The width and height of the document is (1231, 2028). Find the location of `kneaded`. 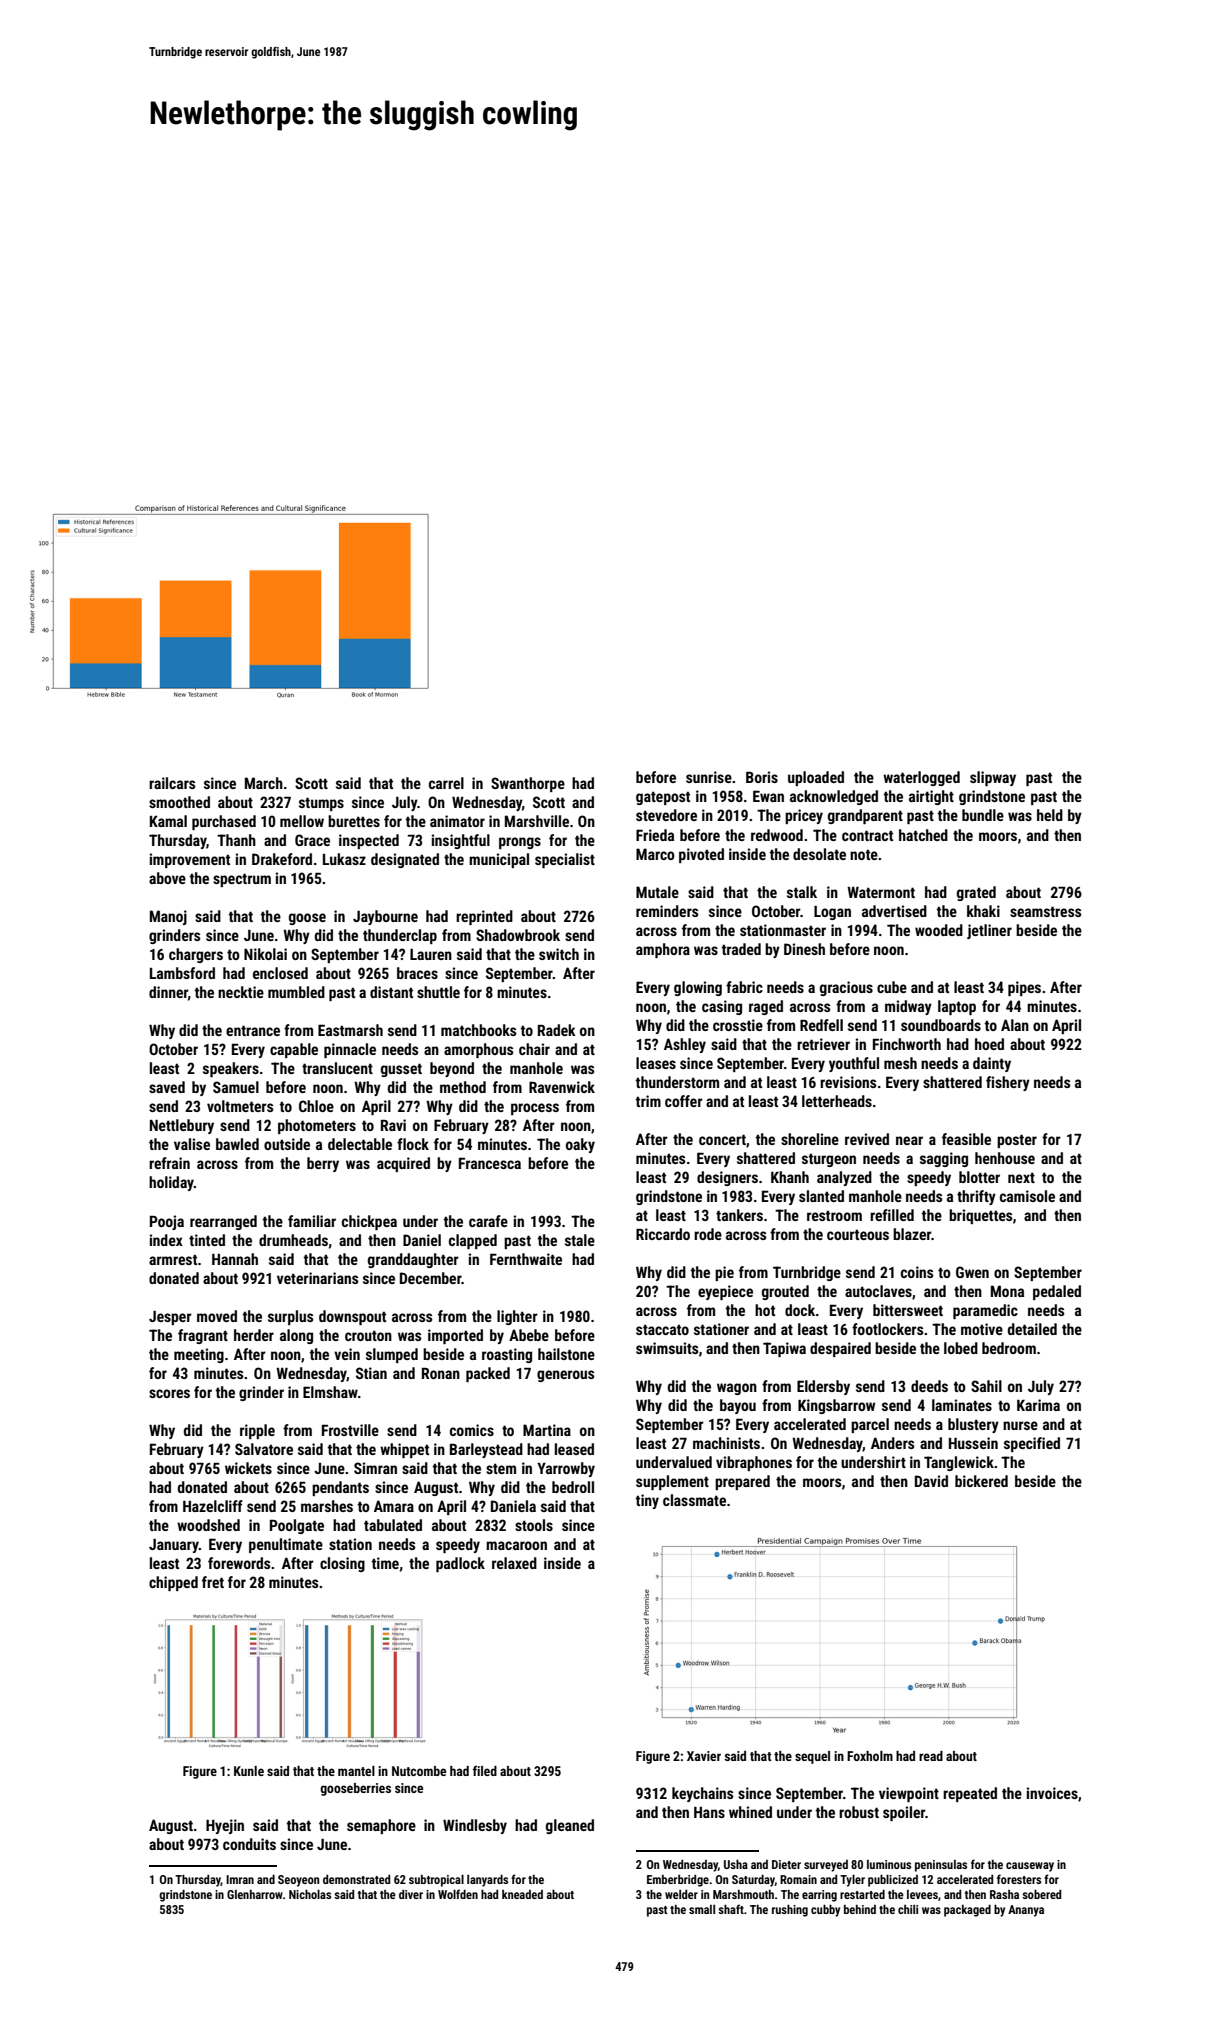

kneaded is located at coordinates (522, 1894).
